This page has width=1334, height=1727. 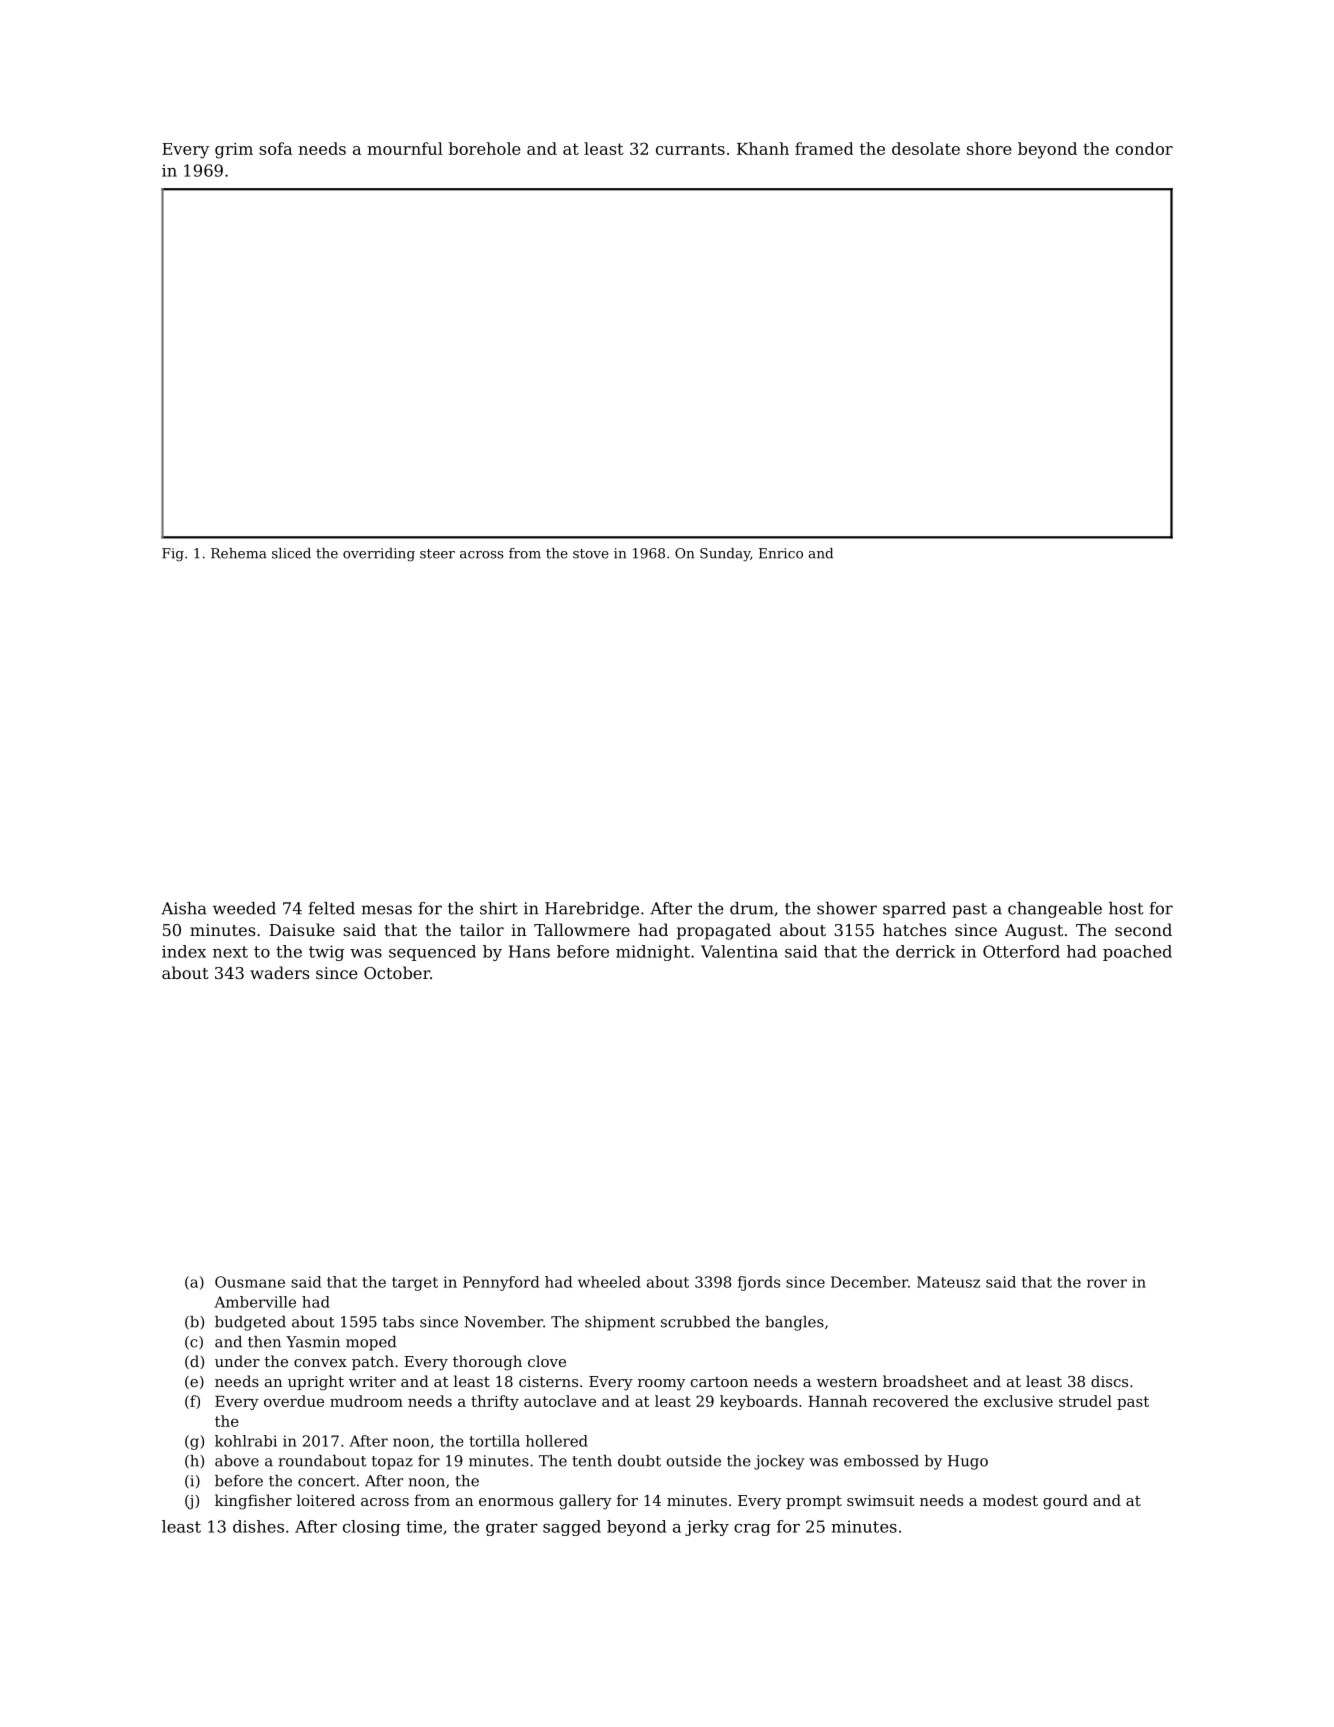 What do you see at coordinates (925, 1381) in the page?
I see `broadsheet` at bounding box center [925, 1381].
